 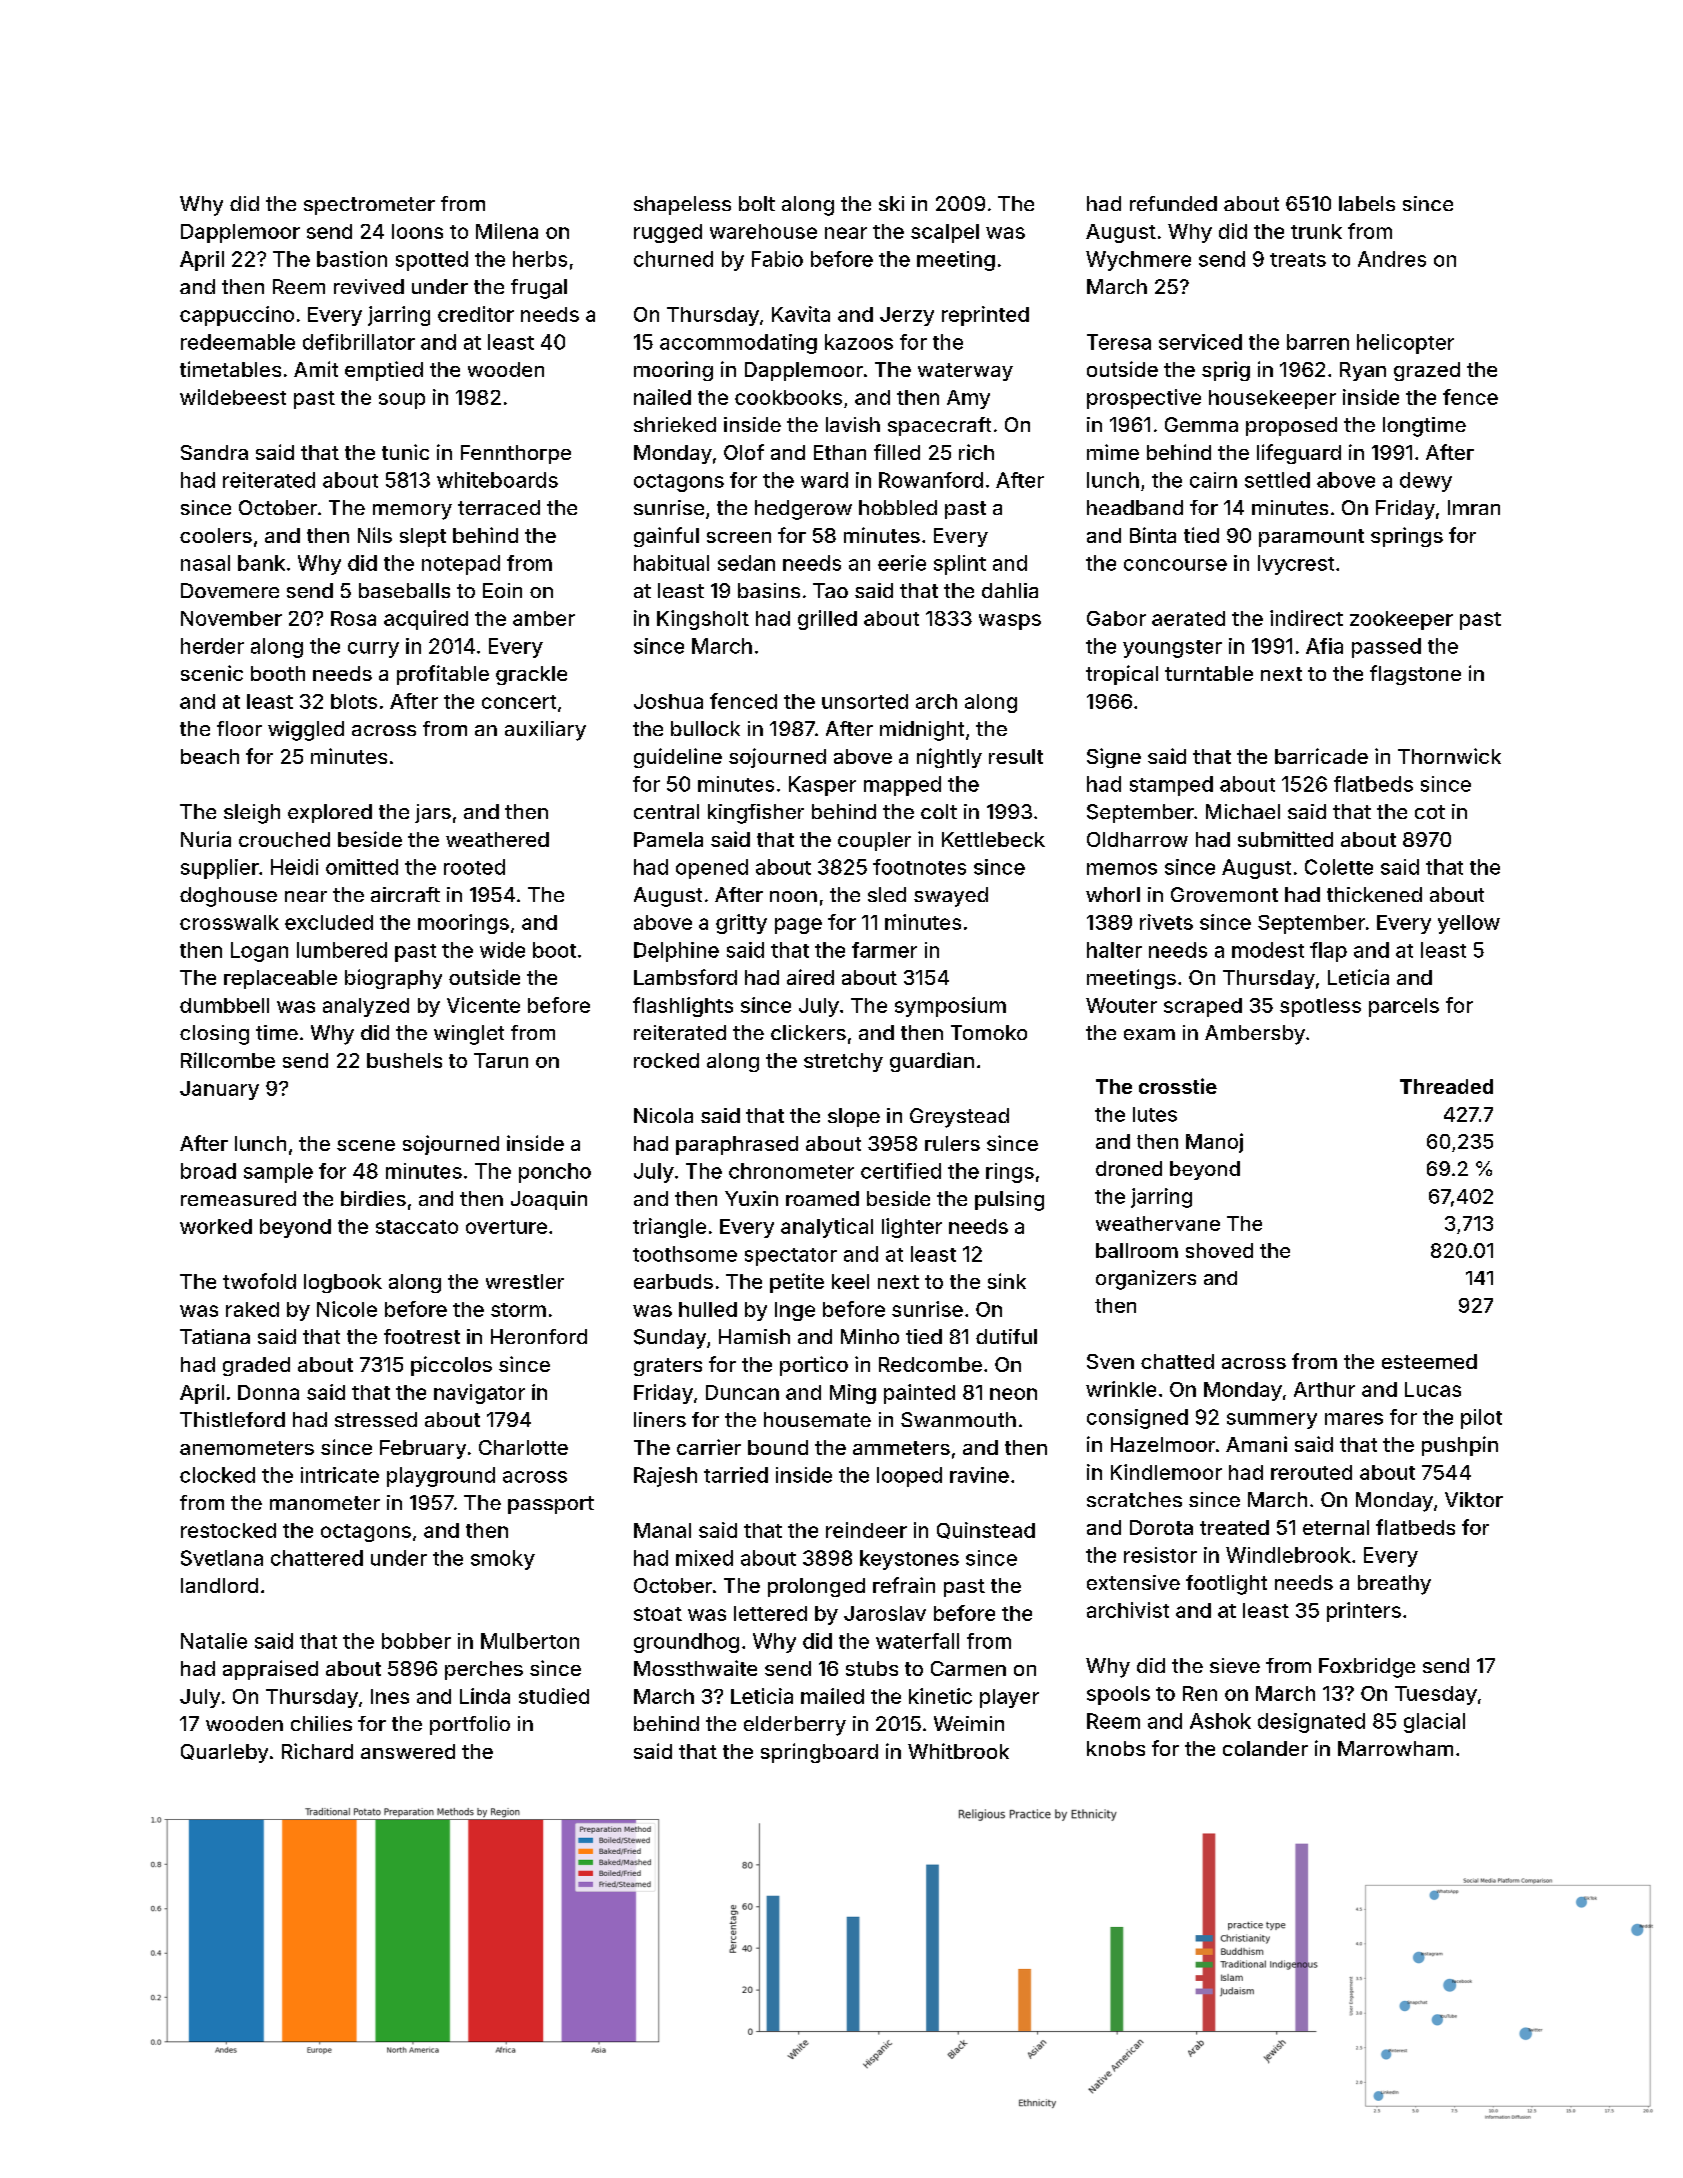 What do you see at coordinates (375, 535) in the screenshot?
I see `Nils` at bounding box center [375, 535].
